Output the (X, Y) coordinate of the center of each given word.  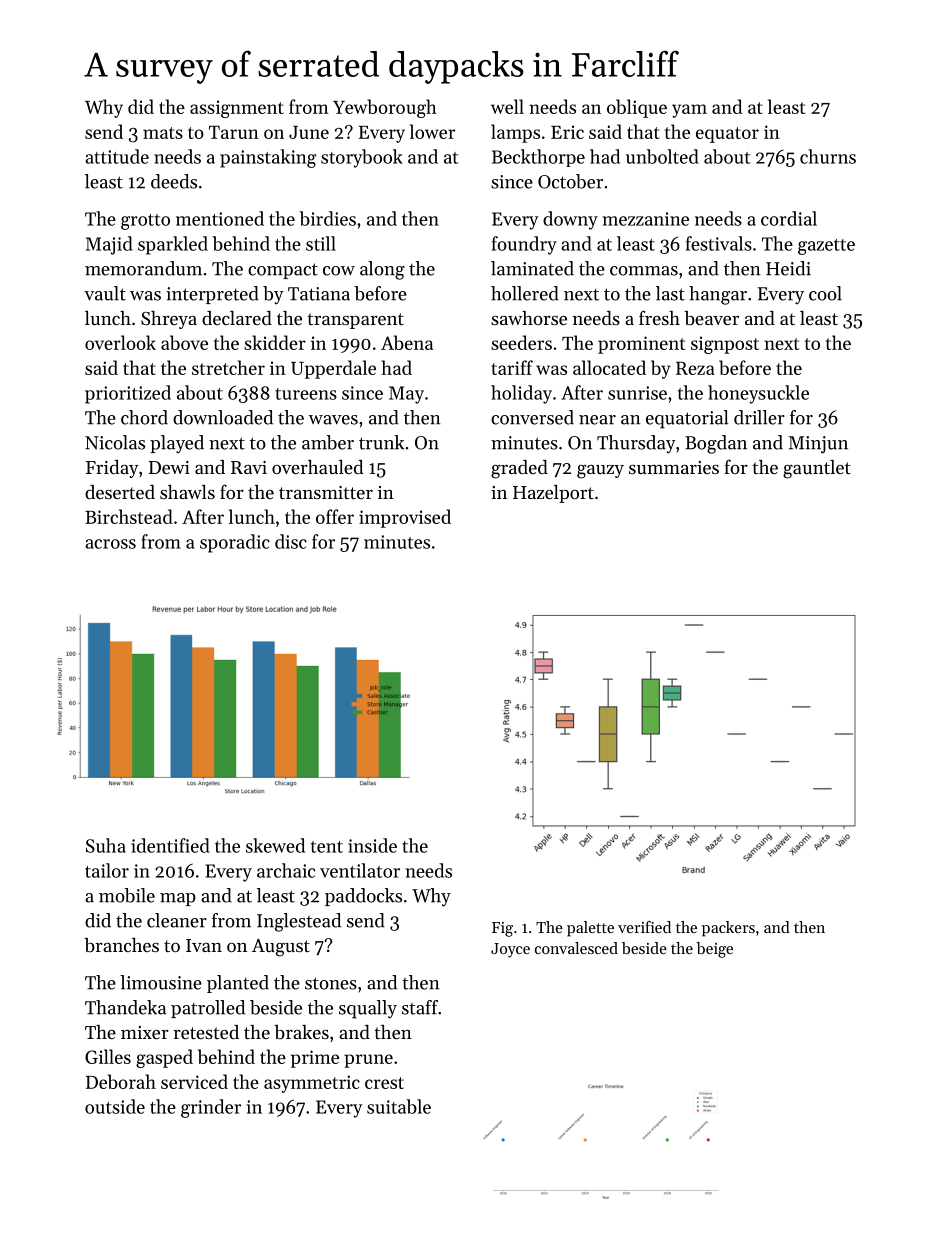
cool (825, 293)
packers (728, 929)
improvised (405, 518)
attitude (117, 156)
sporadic (235, 543)
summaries (674, 467)
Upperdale (333, 369)
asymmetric (312, 1084)
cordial (789, 218)
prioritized (128, 394)
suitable (399, 1106)
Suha (106, 845)
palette (590, 929)
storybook (362, 158)
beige (714, 950)
